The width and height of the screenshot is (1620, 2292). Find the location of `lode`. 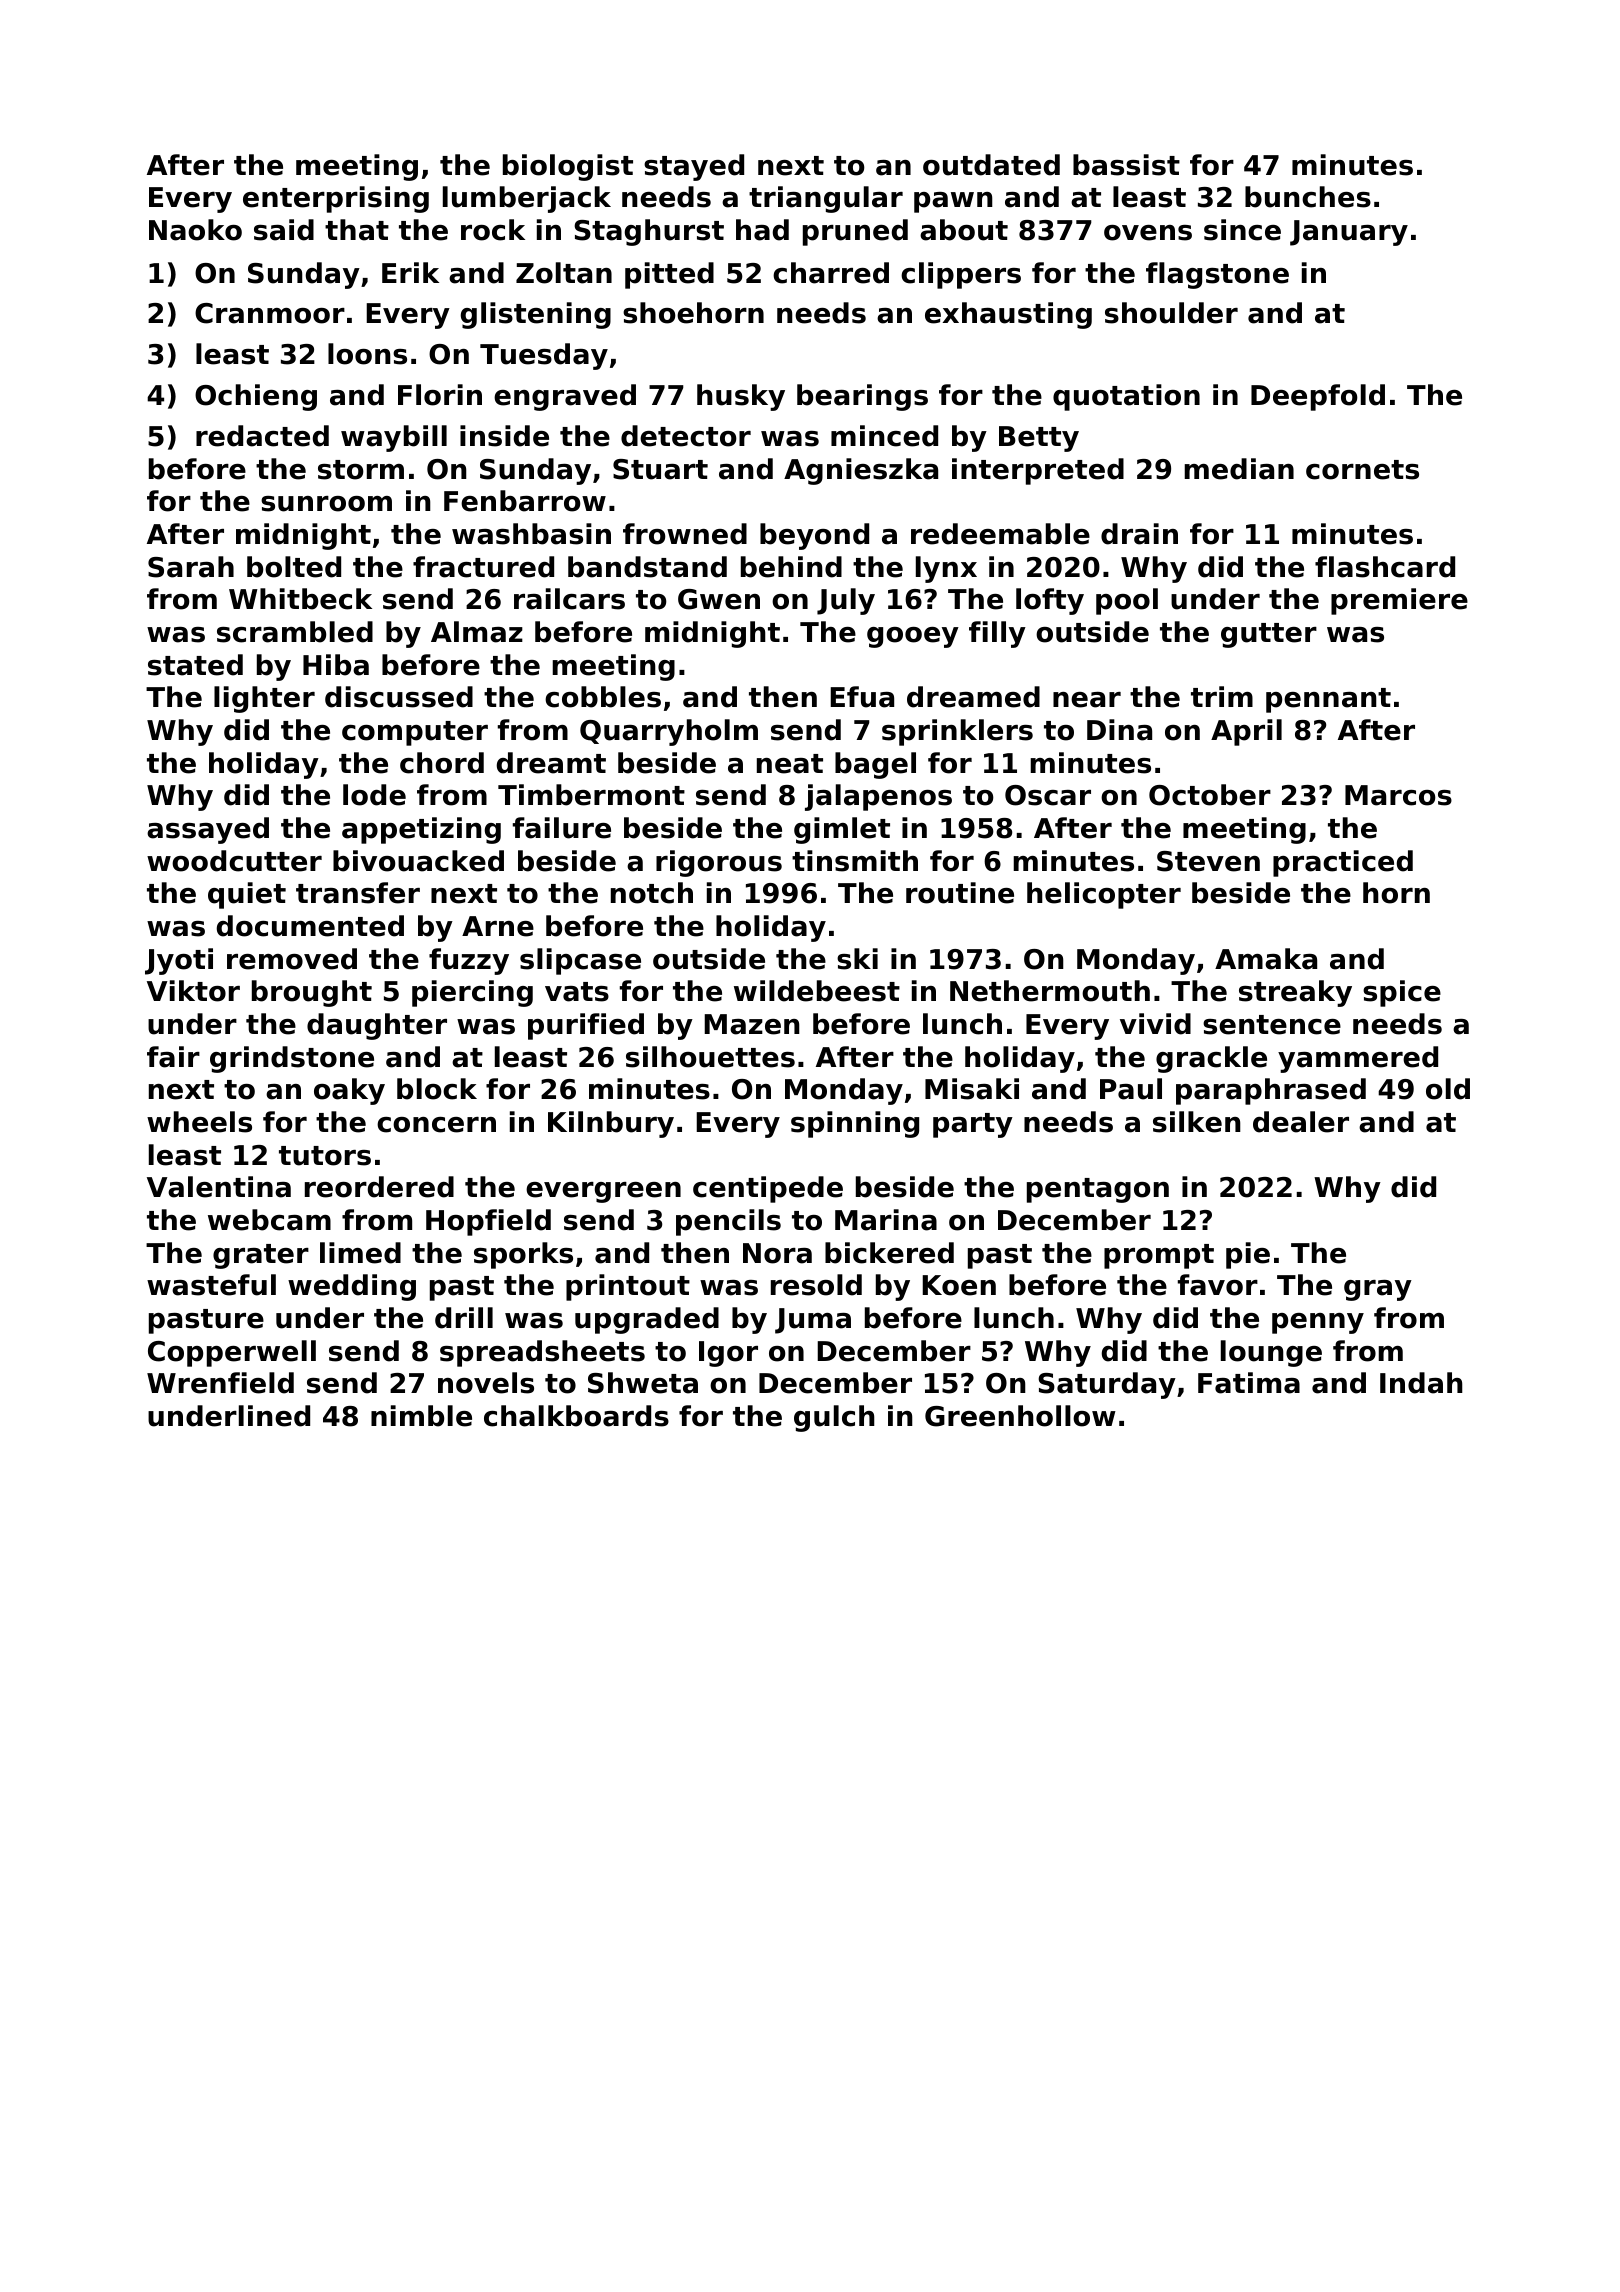

lode is located at coordinates (374, 795).
